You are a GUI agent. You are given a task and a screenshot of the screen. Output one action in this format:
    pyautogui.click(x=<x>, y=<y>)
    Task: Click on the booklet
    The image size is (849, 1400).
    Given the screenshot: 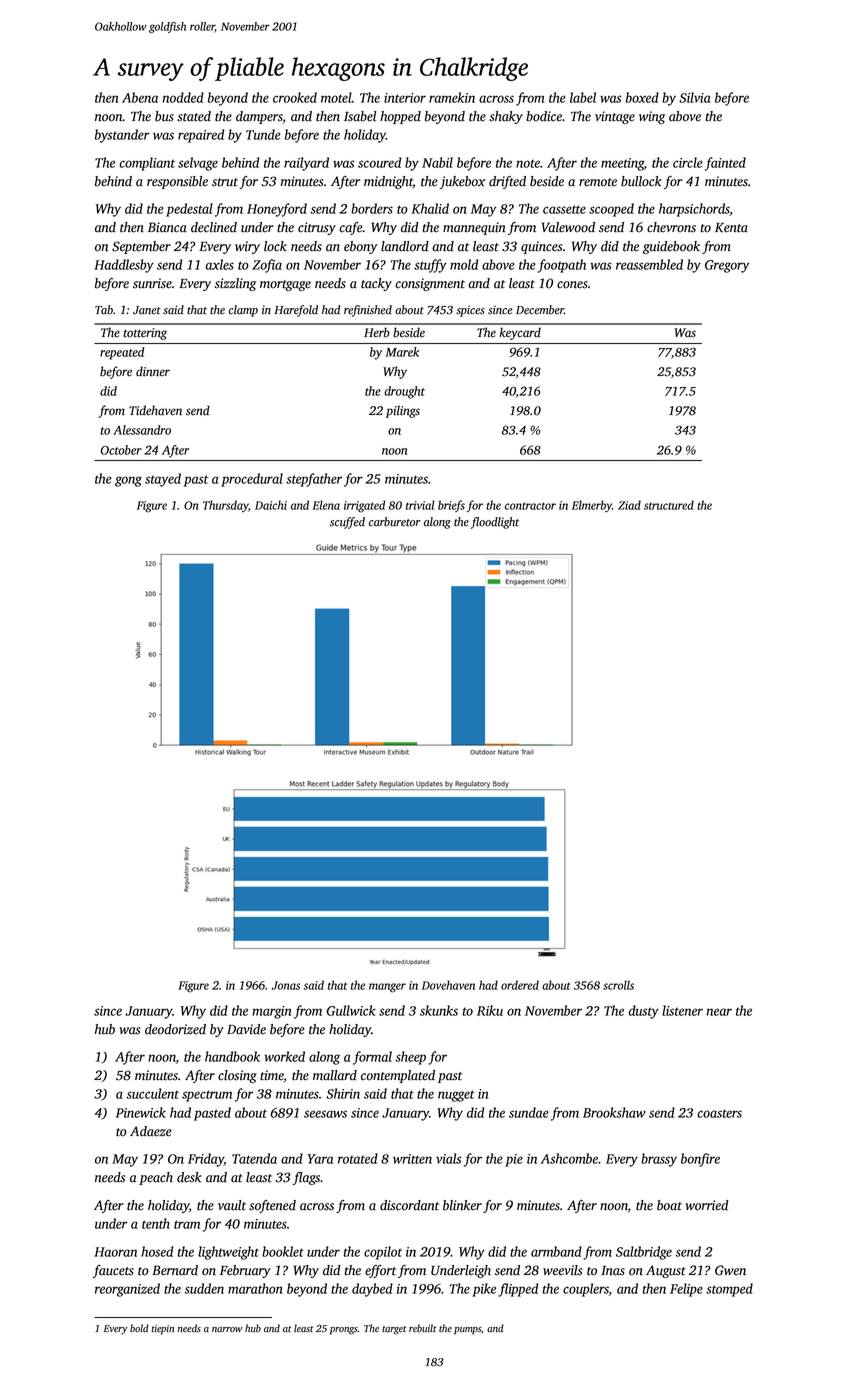 What is the action you would take?
    pyautogui.click(x=283, y=1251)
